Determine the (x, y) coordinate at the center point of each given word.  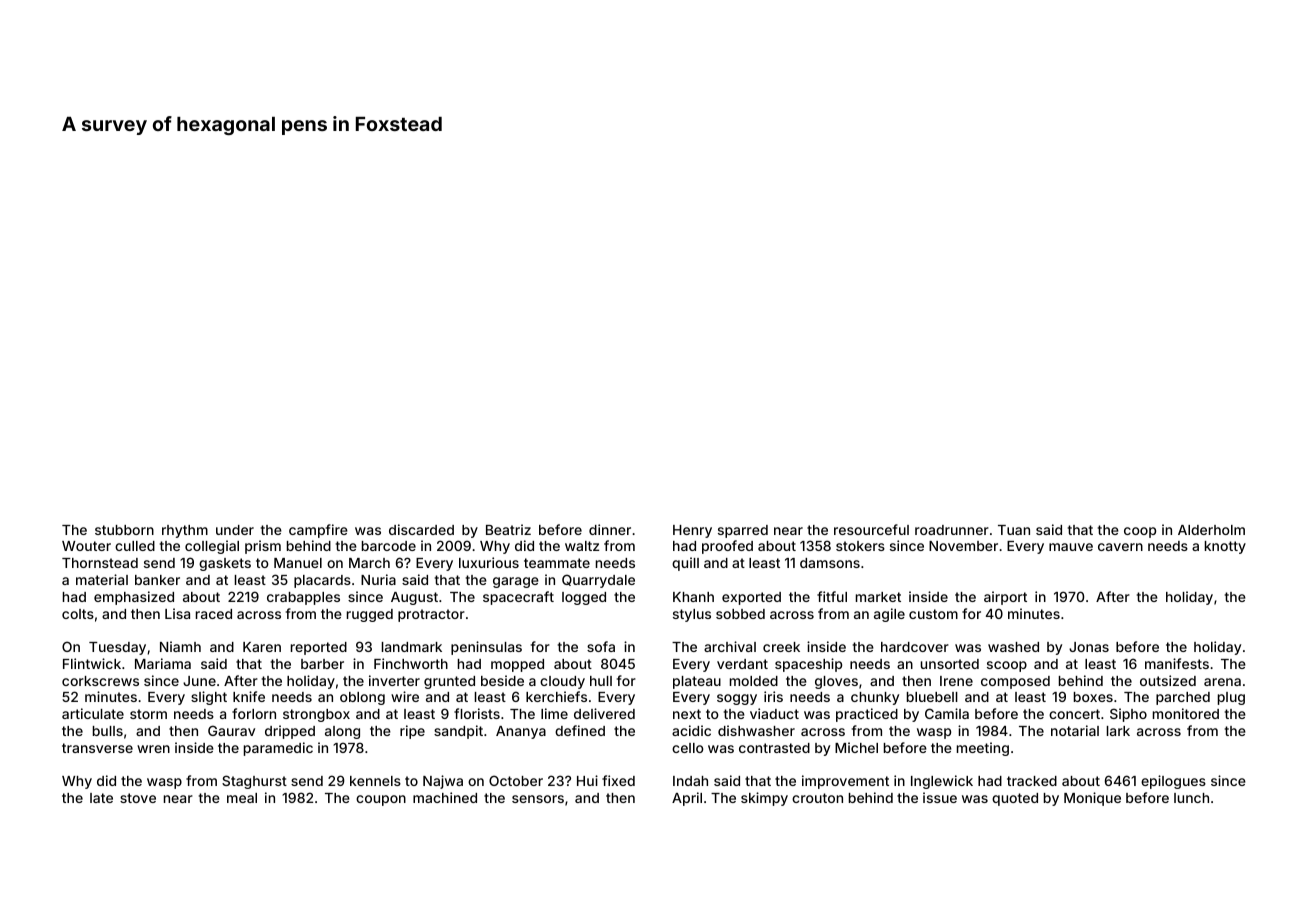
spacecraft (518, 598)
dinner (610, 529)
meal (242, 798)
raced (214, 614)
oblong (362, 698)
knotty (1225, 547)
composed (1015, 682)
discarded (421, 529)
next (687, 714)
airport (1005, 598)
